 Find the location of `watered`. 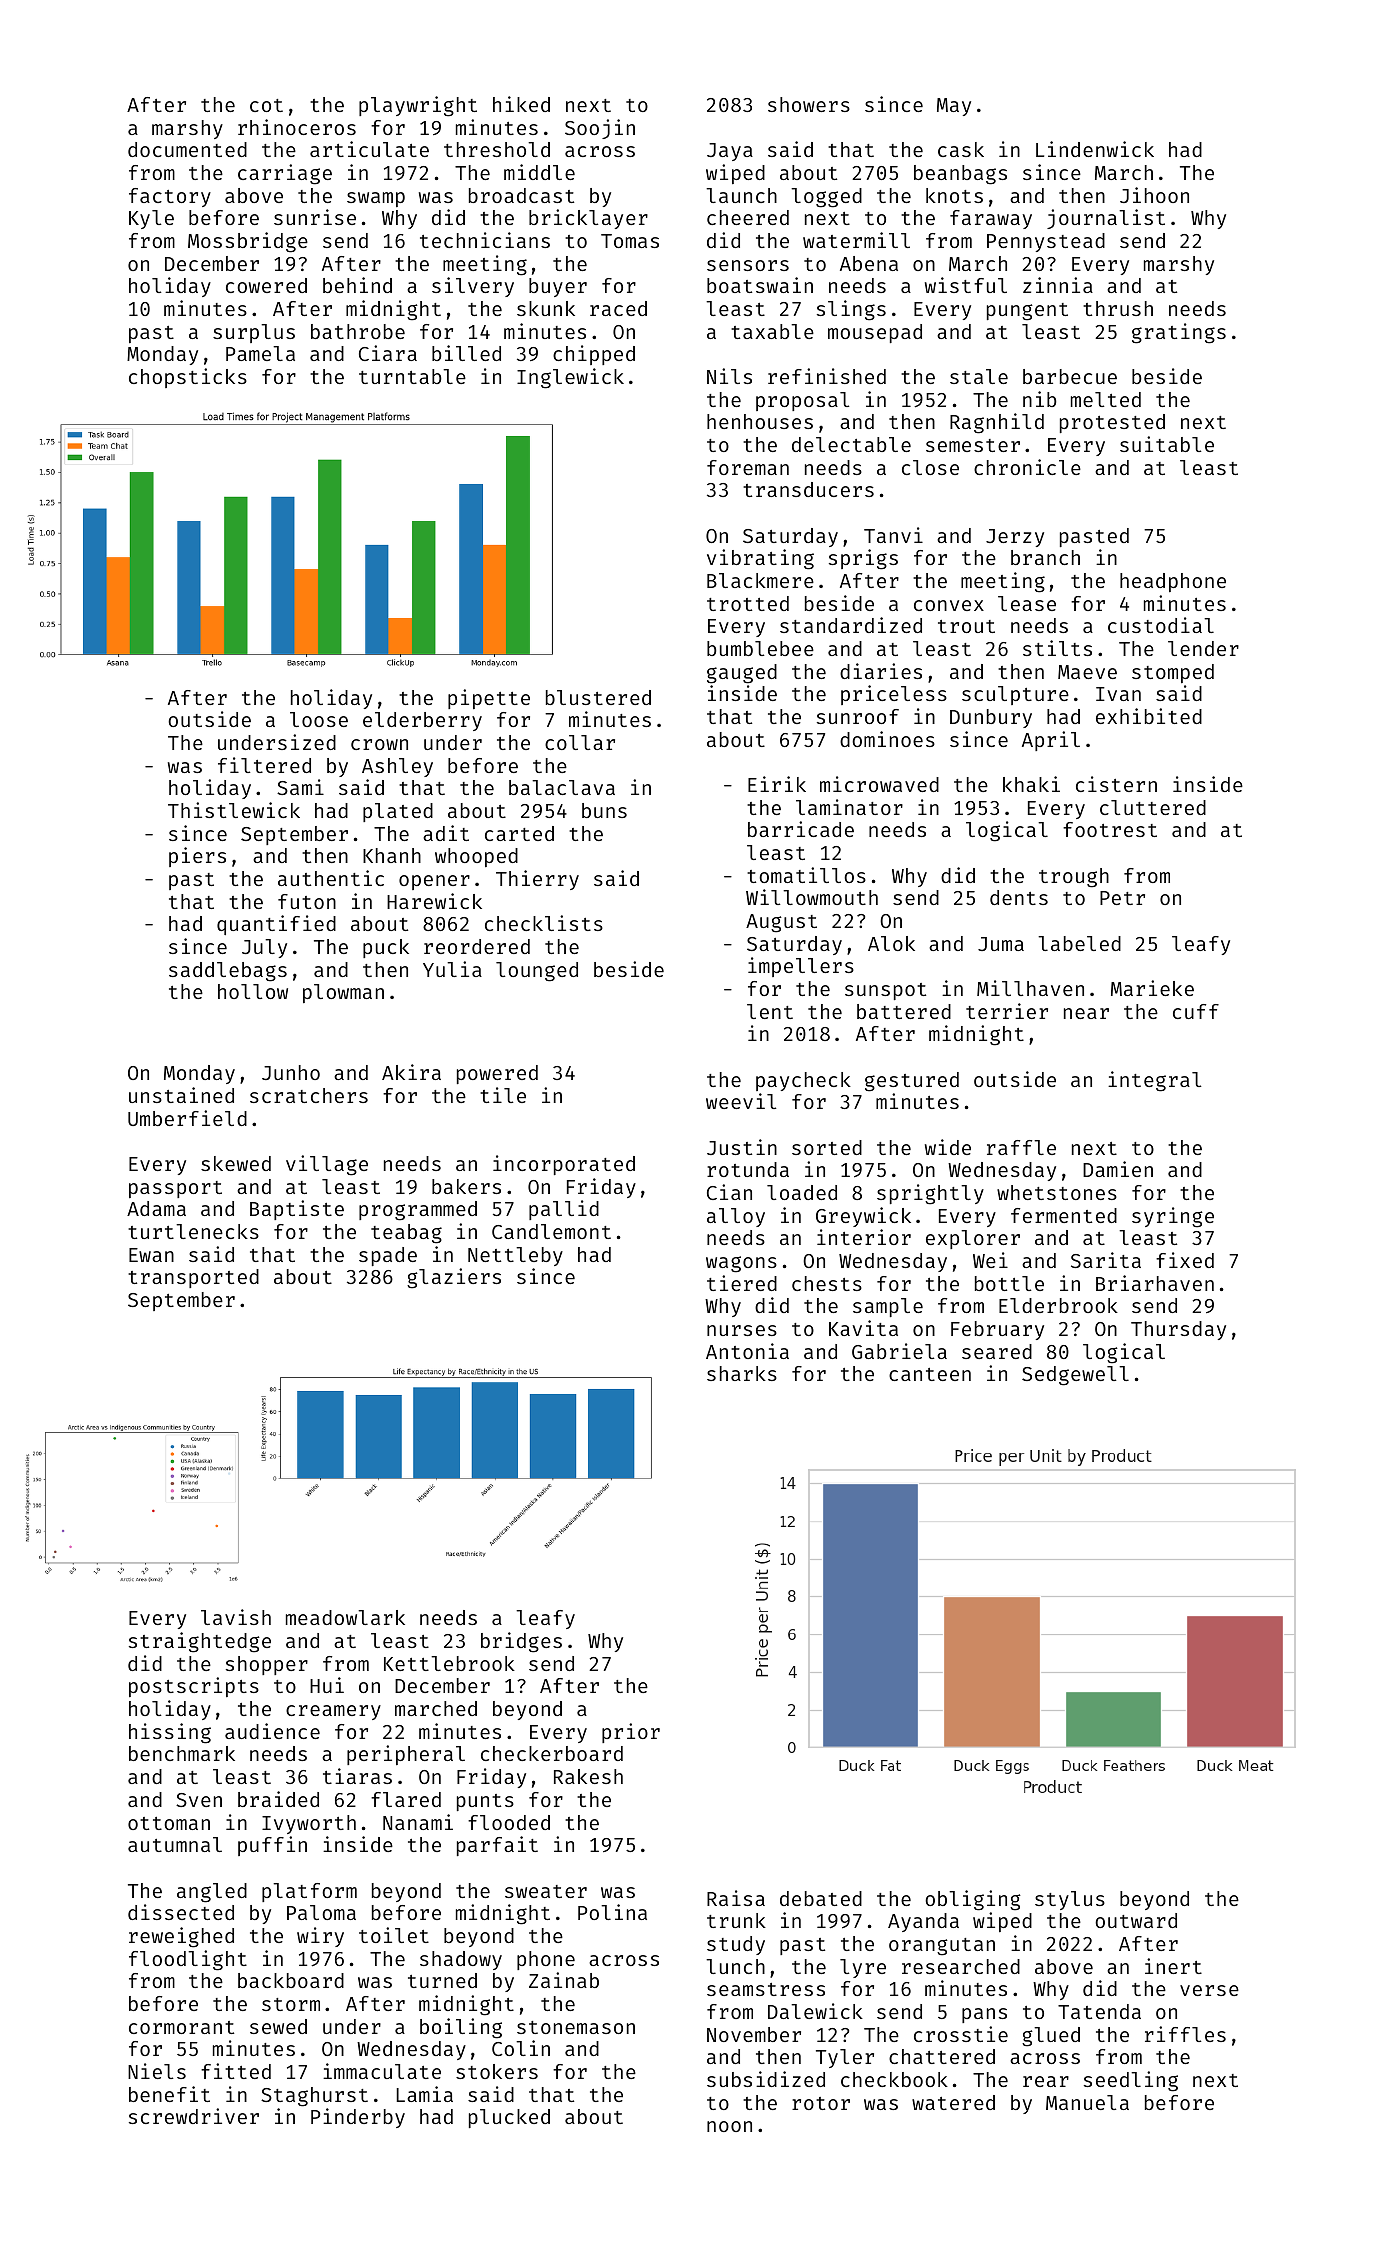

watered is located at coordinates (953, 2102).
